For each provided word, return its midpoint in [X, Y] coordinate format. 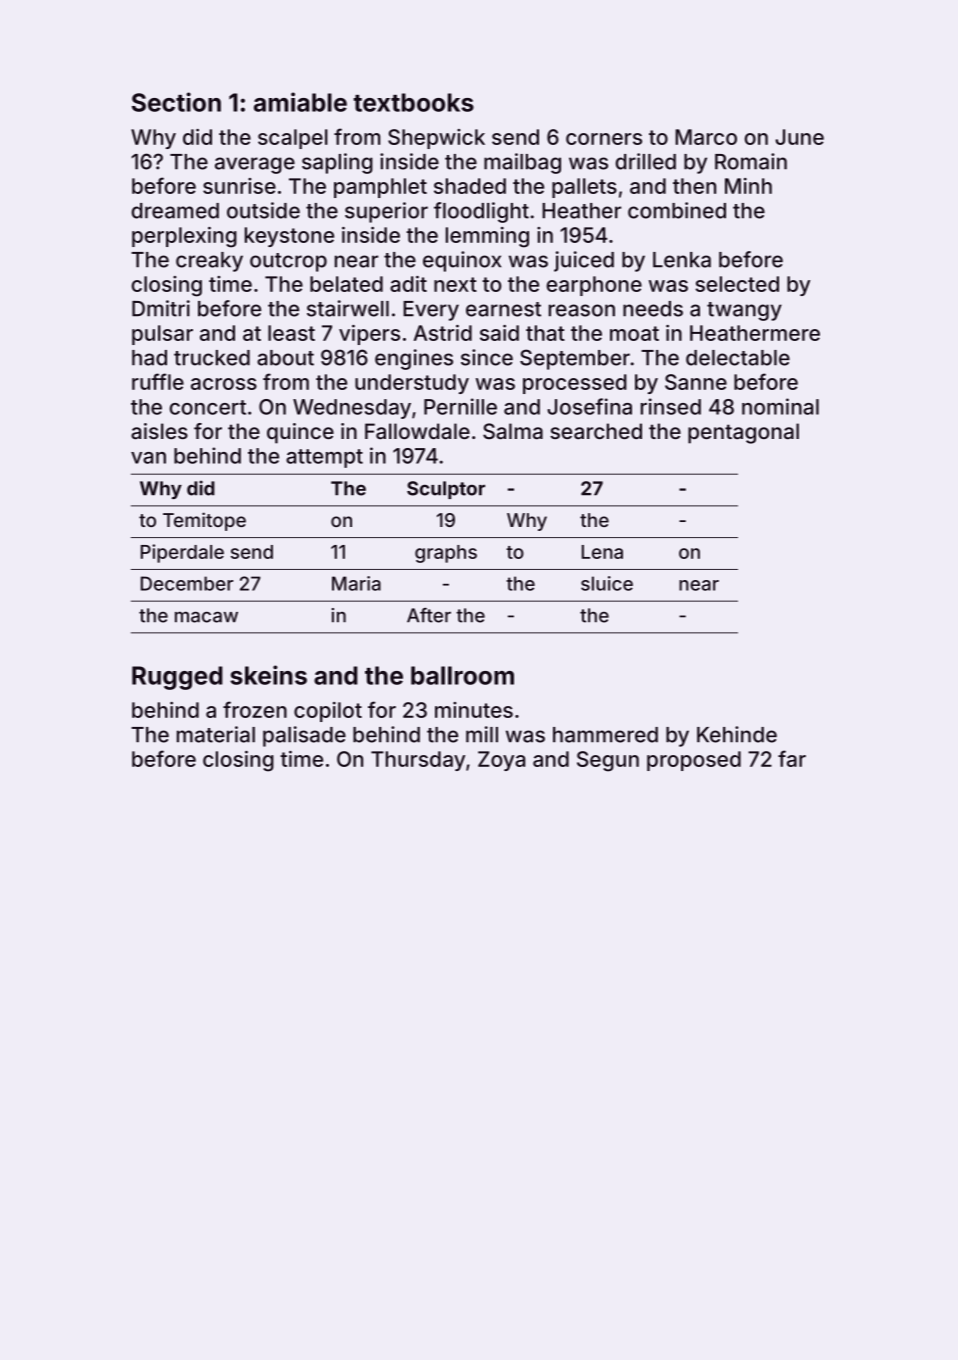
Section [176, 102]
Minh [748, 186]
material [216, 734]
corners [604, 139]
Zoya [501, 761]
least [291, 333]
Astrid [443, 333]
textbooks [413, 102]
